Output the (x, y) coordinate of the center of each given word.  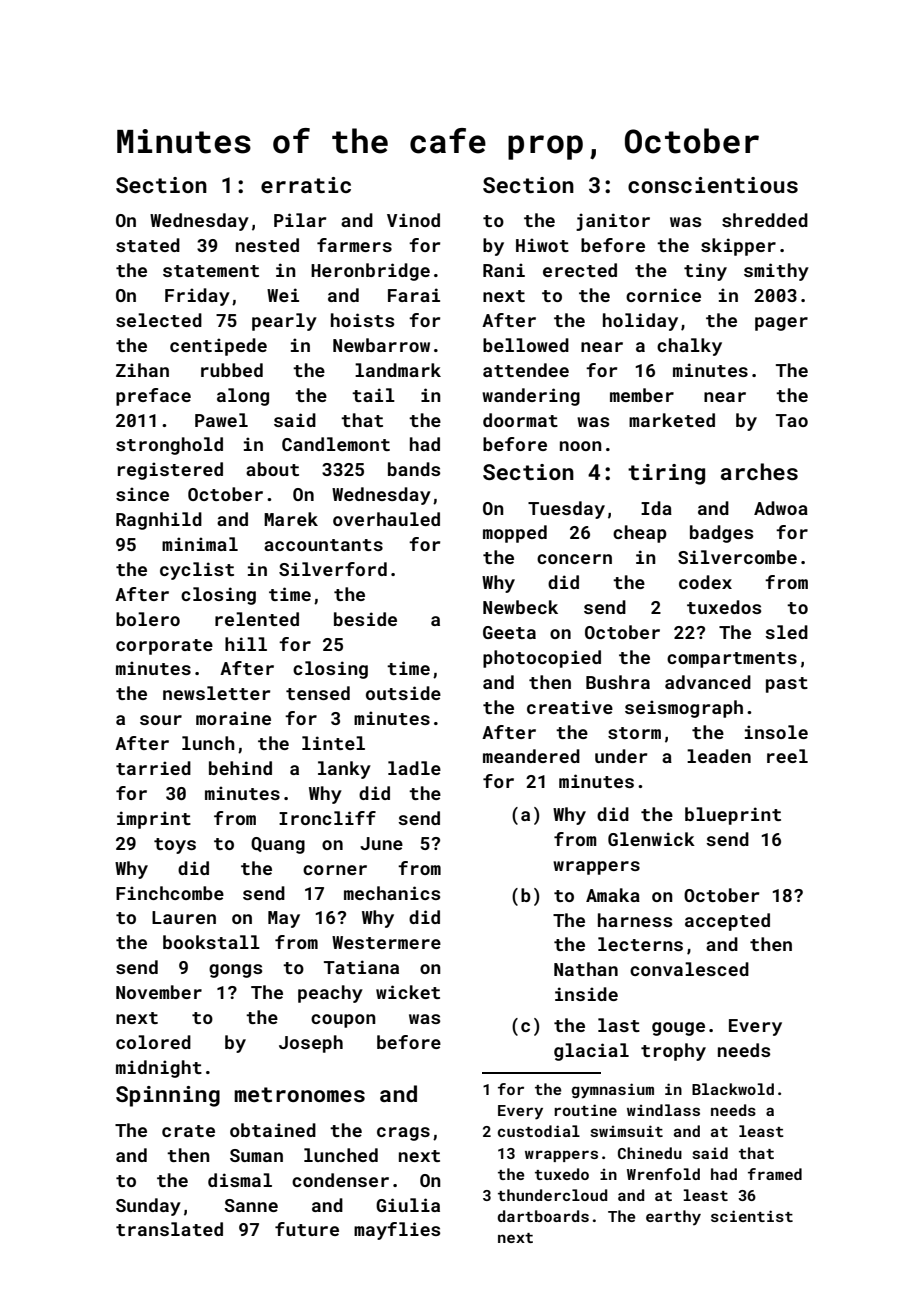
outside (403, 693)
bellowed (526, 345)
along (243, 397)
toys (175, 846)
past (787, 685)
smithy (776, 272)
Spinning (168, 1096)
